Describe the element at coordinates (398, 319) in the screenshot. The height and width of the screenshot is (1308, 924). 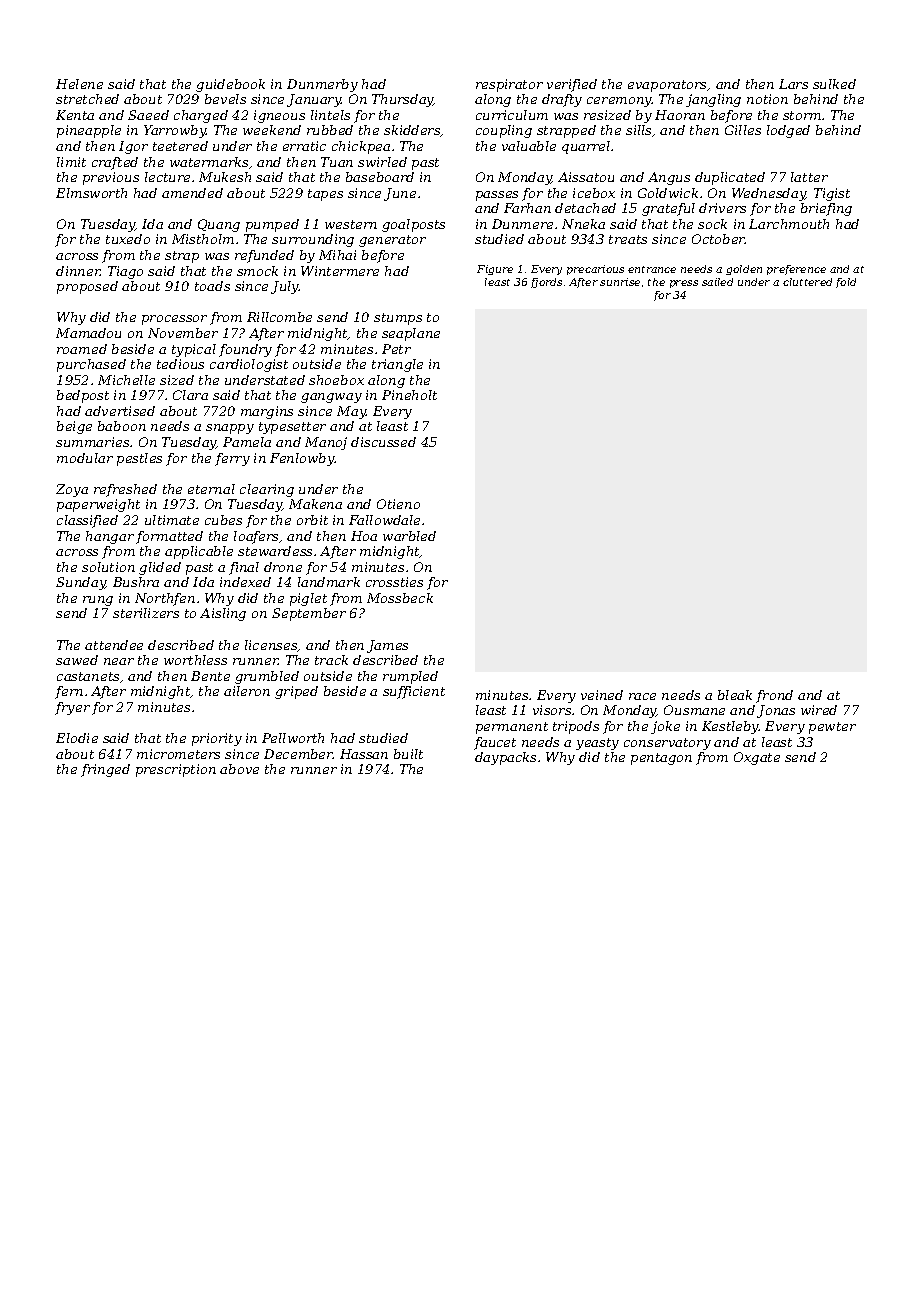
I see `stumps` at that location.
